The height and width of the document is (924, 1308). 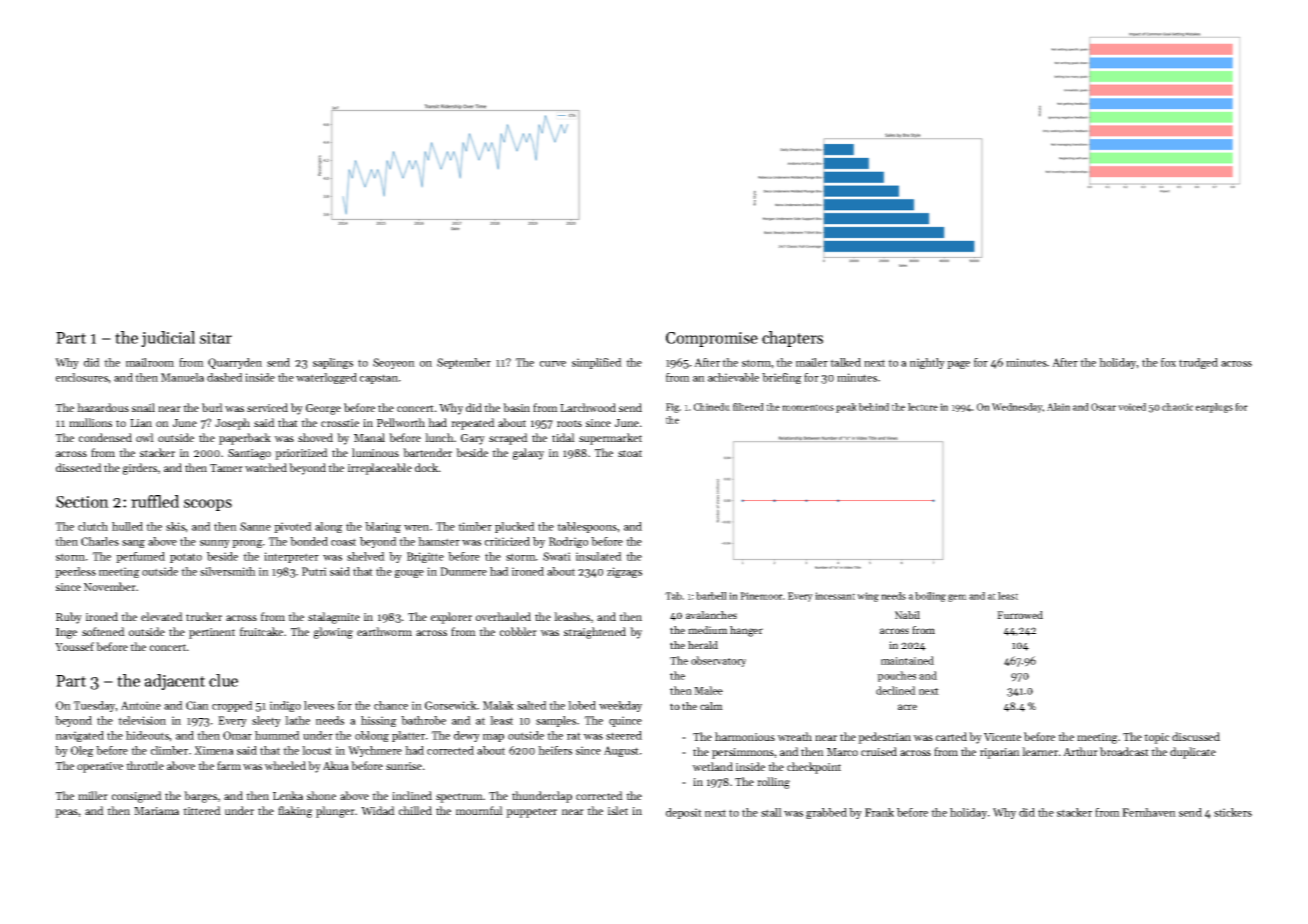 What do you see at coordinates (712, 339) in the document?
I see `Compromise` at bounding box center [712, 339].
